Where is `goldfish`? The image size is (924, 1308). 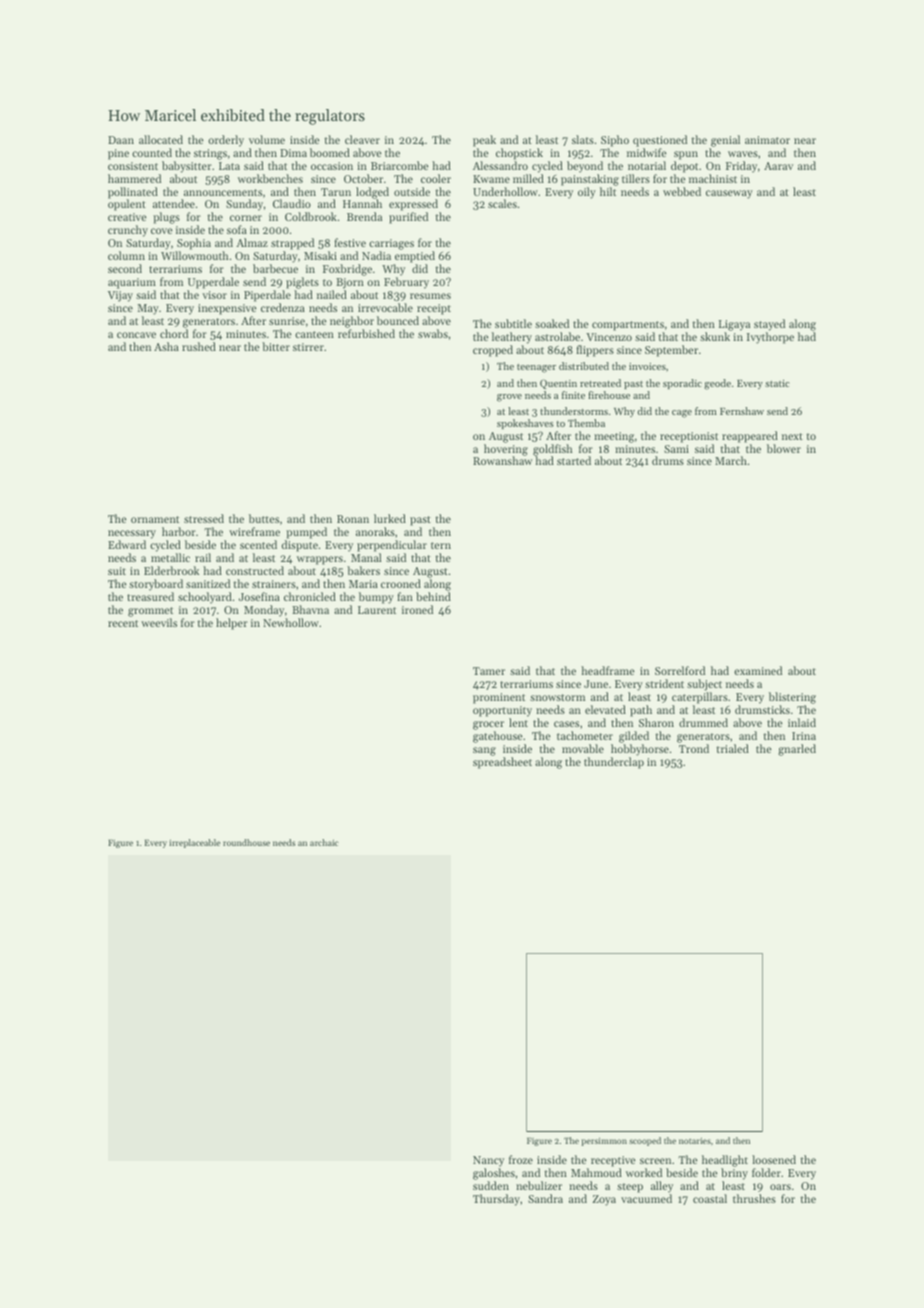
goldfish is located at coordinates (553, 450).
